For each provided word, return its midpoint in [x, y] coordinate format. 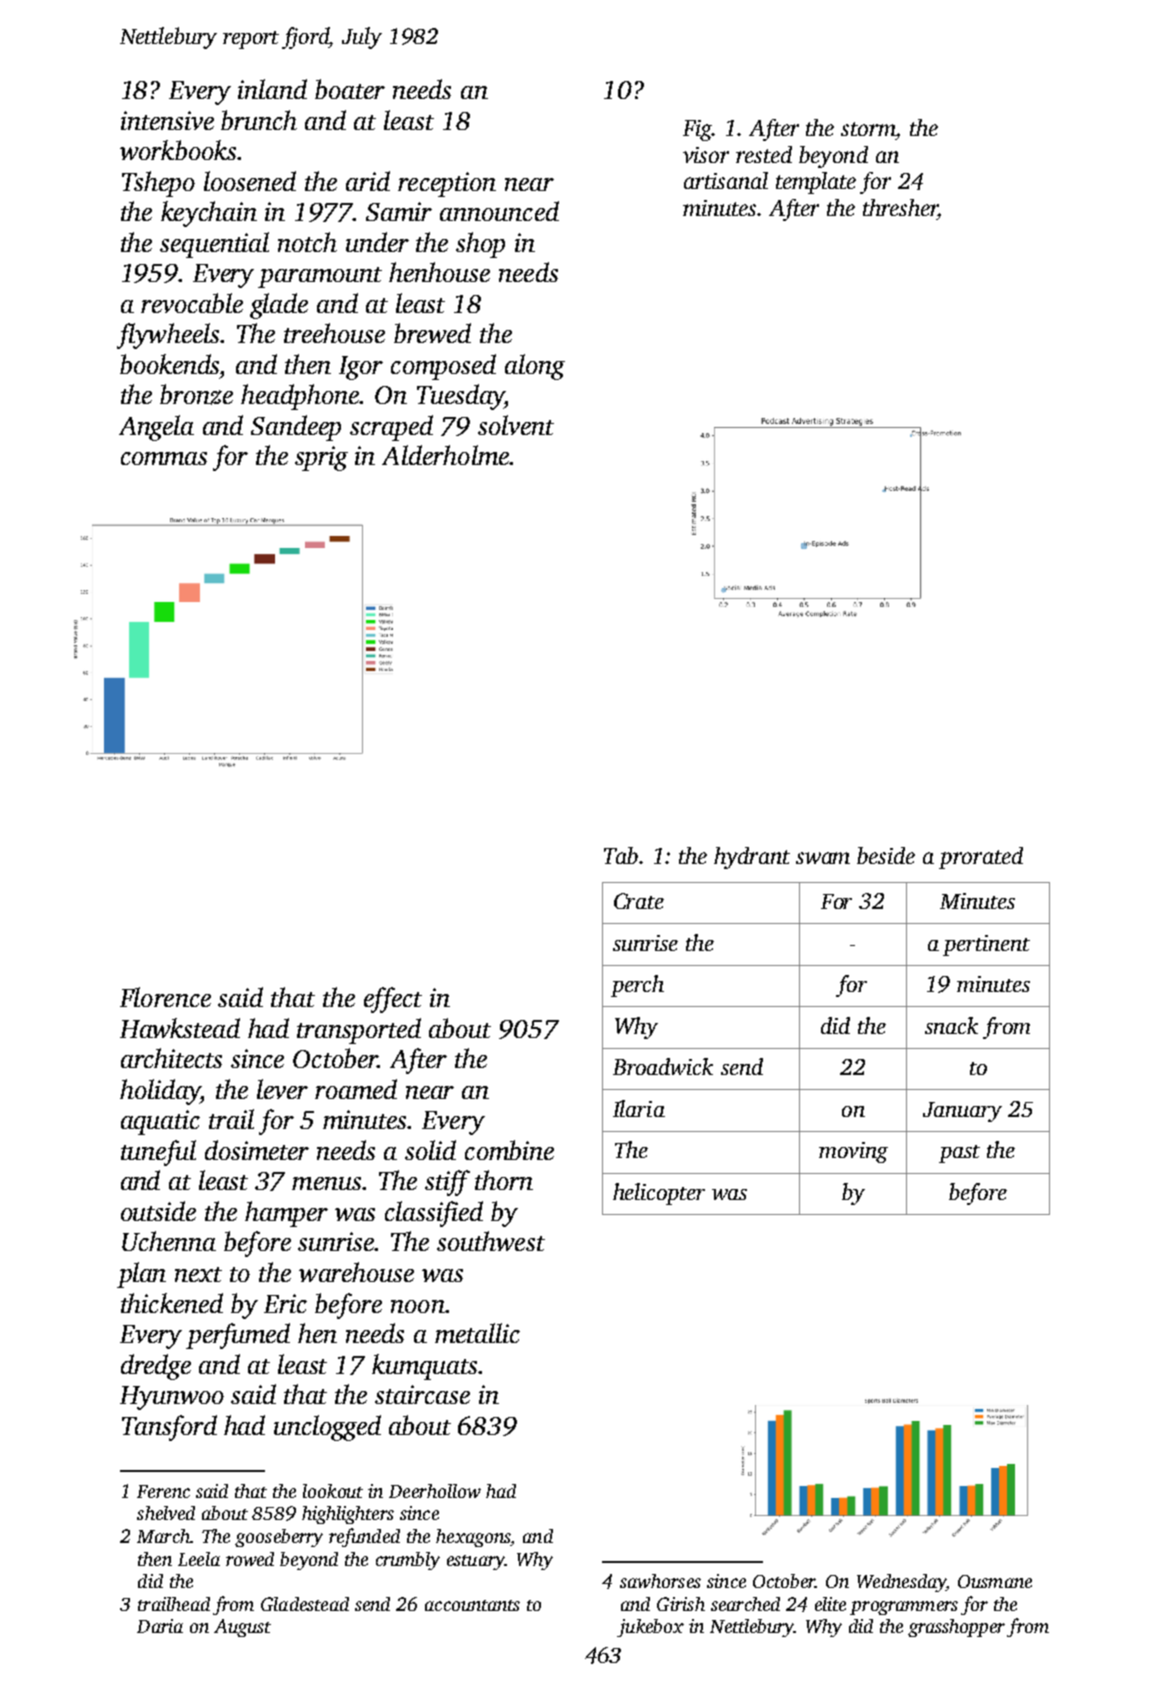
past [959, 1154]
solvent [516, 425]
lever [282, 1089]
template [816, 183]
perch [637, 986]
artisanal [726, 180]
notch [307, 242]
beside [886, 855]
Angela [156, 428]
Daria [160, 1626]
